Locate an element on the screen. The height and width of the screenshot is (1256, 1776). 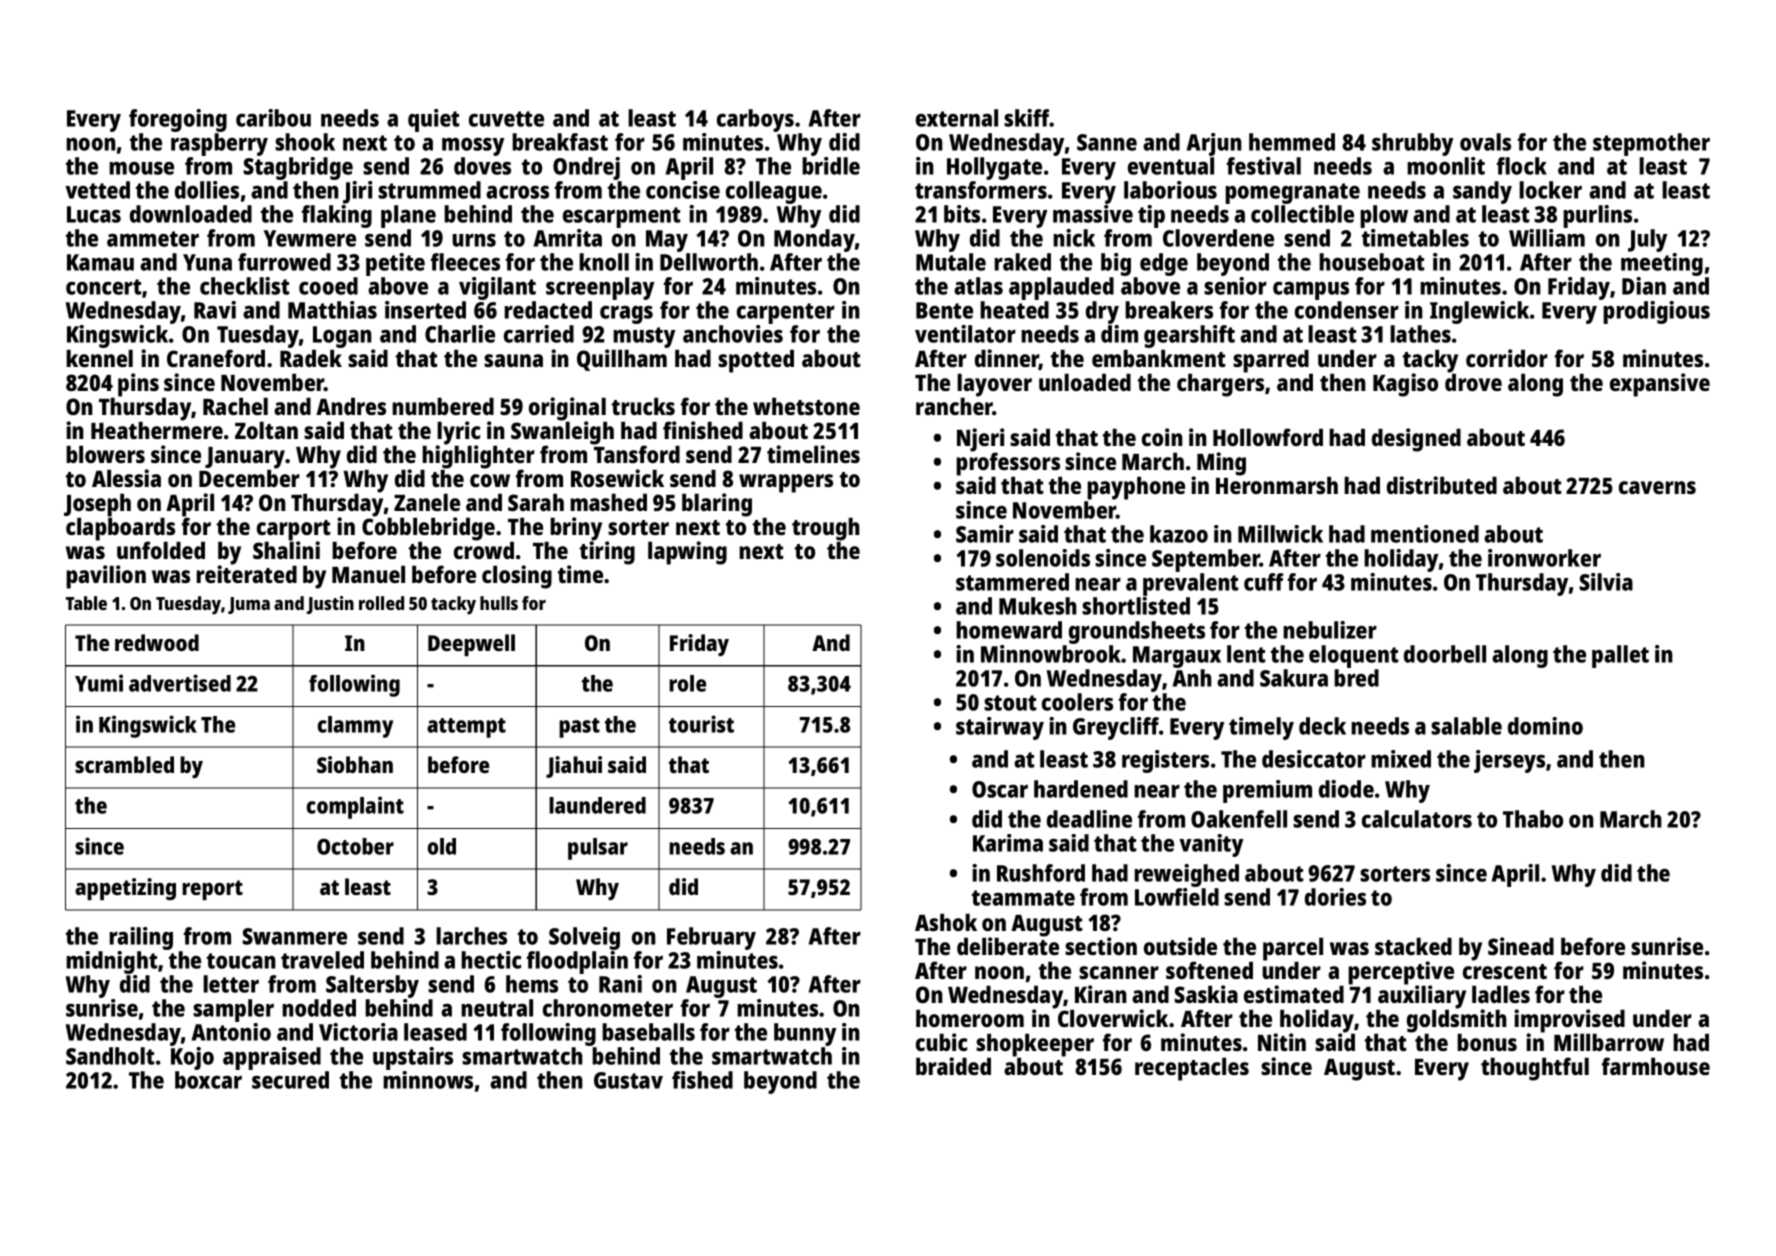
raked is located at coordinates (1023, 262).
